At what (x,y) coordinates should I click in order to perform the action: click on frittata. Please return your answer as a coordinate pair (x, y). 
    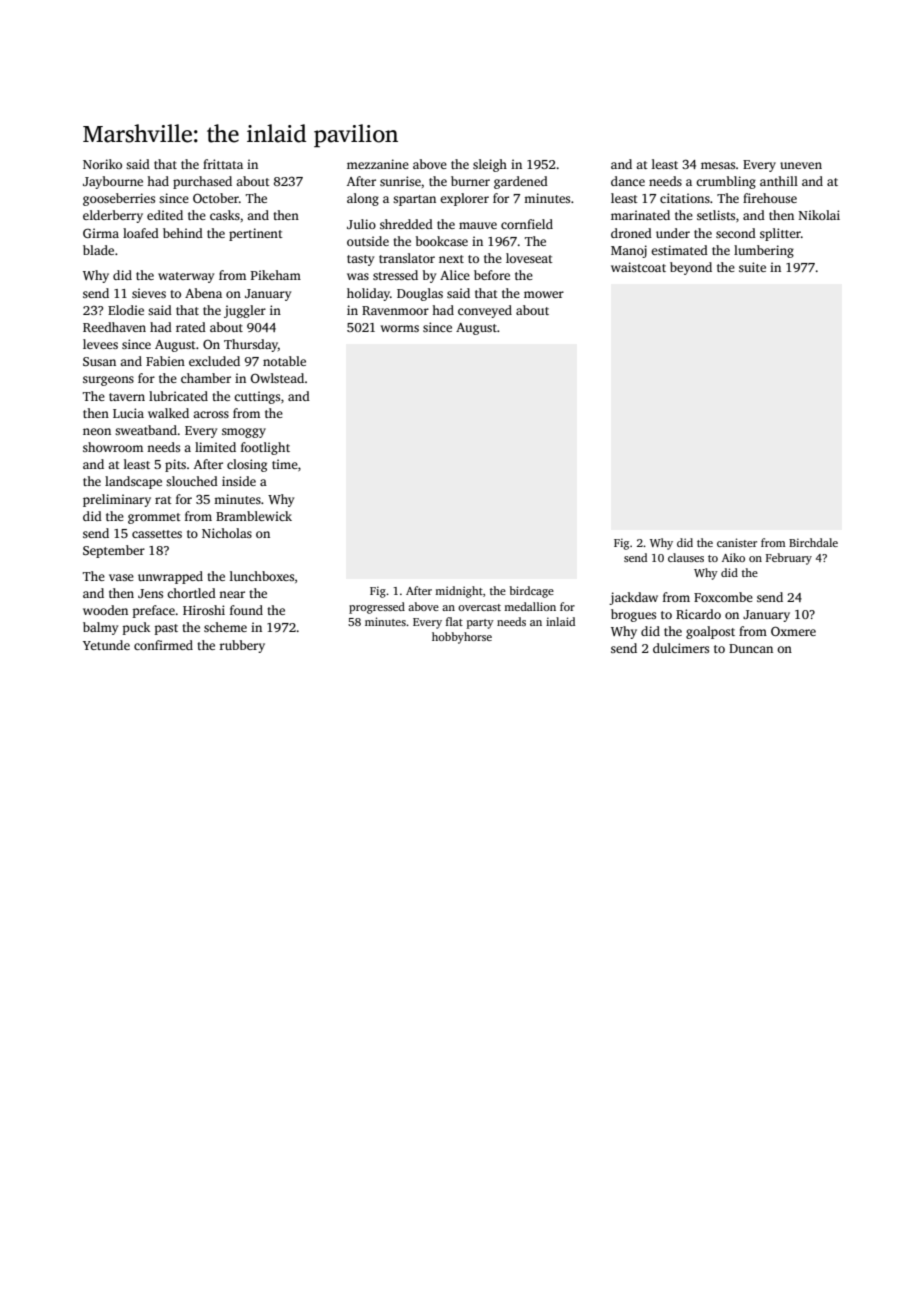
    Looking at the image, I should click on (223, 164).
